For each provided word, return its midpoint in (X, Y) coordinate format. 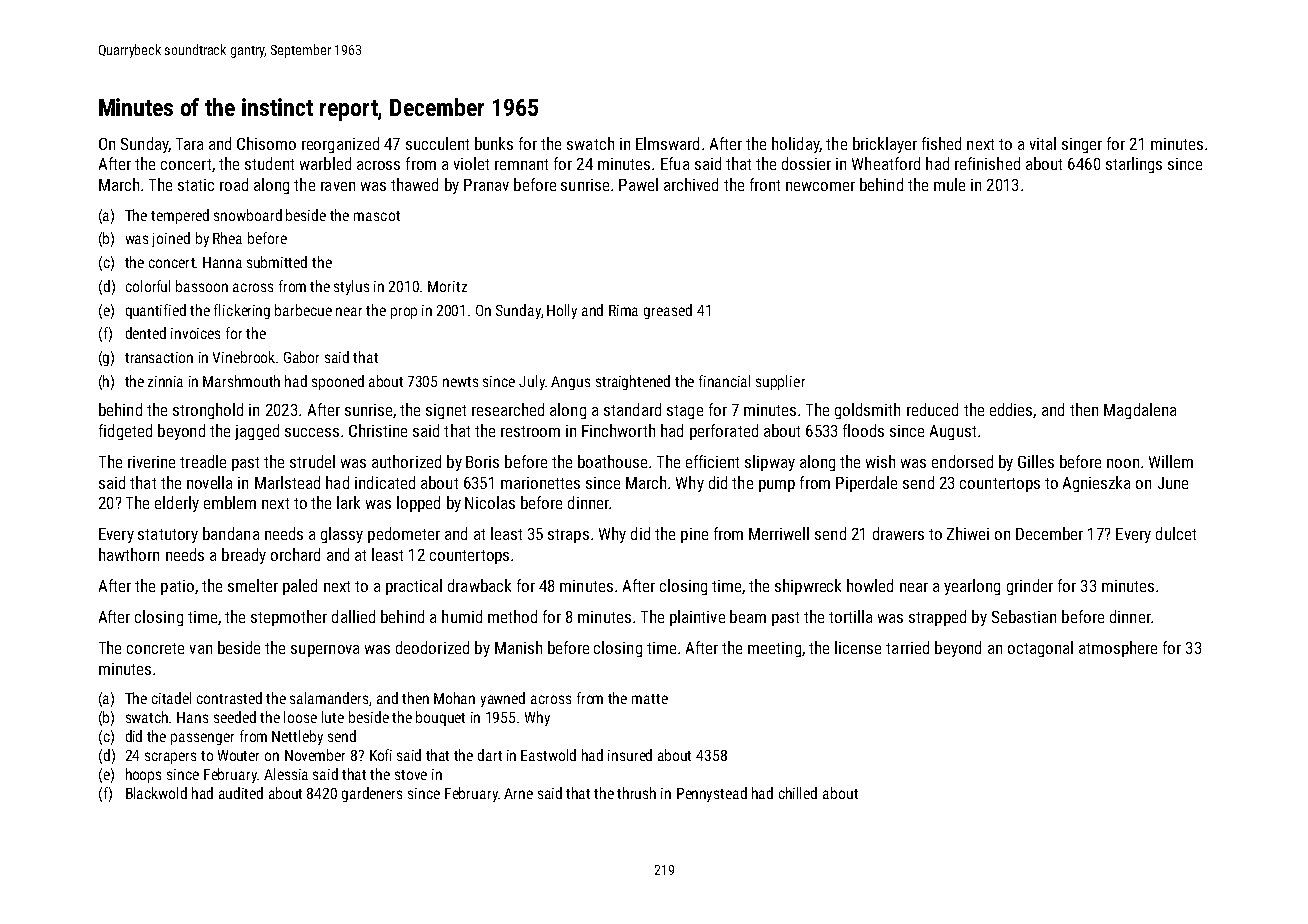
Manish (518, 647)
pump (777, 486)
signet (446, 411)
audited (241, 793)
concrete (155, 648)
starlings (1134, 165)
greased (668, 311)
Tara (189, 144)
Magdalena (1140, 411)
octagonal (1040, 649)
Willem (1171, 461)
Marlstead (287, 482)
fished (941, 143)
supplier (780, 382)
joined (171, 239)
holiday (795, 145)
